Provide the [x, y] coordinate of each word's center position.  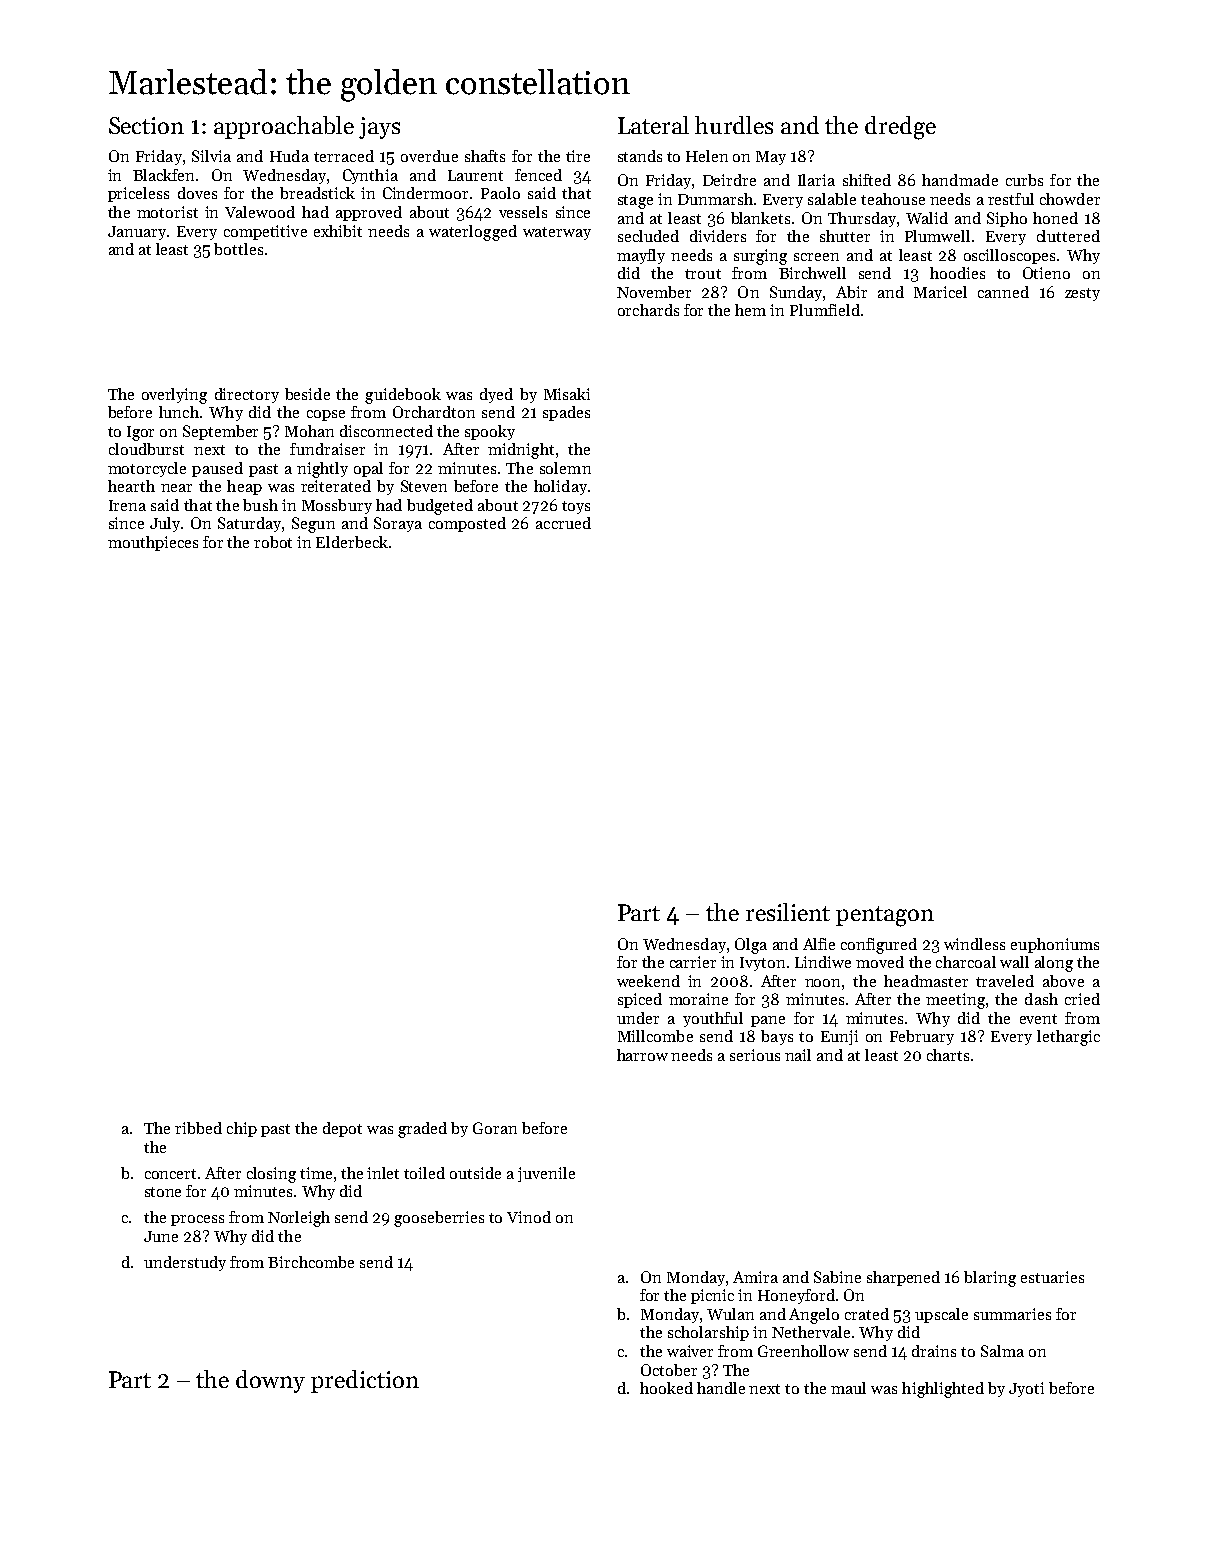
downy [270, 1381]
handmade [960, 180]
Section [146, 125]
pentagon [885, 916]
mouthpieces [153, 543]
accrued [563, 523]
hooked [666, 1388]
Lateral [653, 125]
